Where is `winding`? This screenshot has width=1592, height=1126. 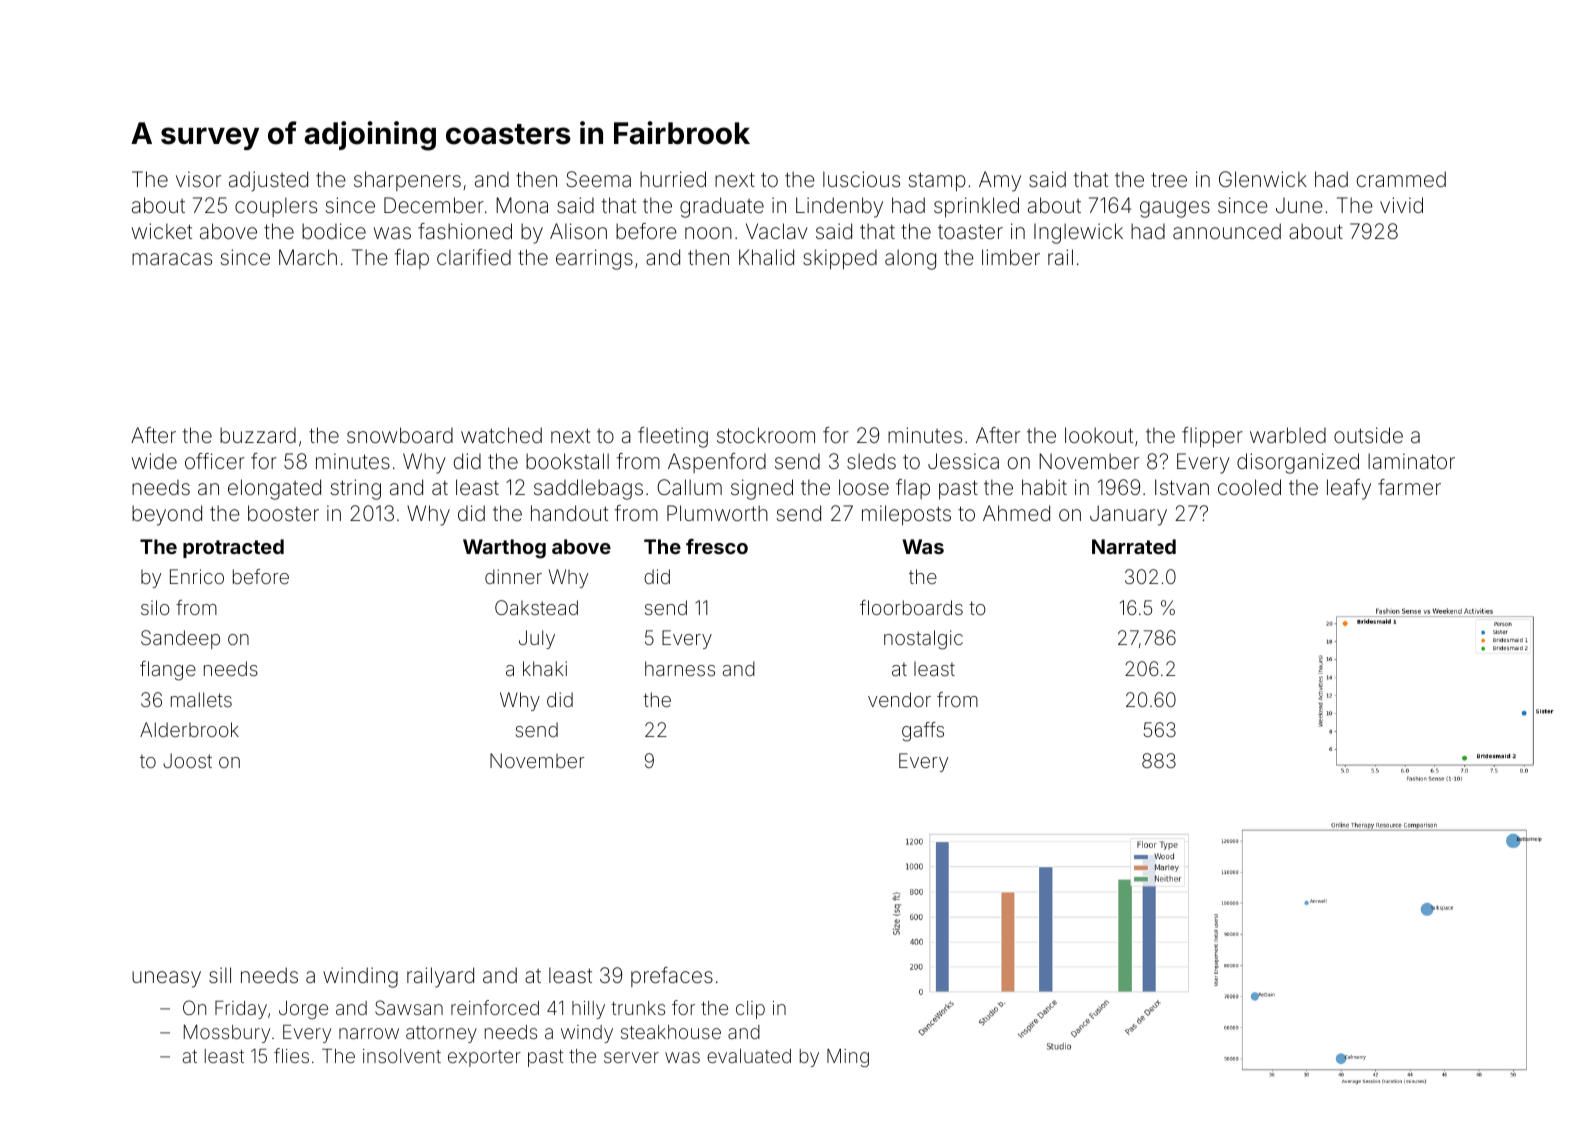
winding is located at coordinates (360, 977).
